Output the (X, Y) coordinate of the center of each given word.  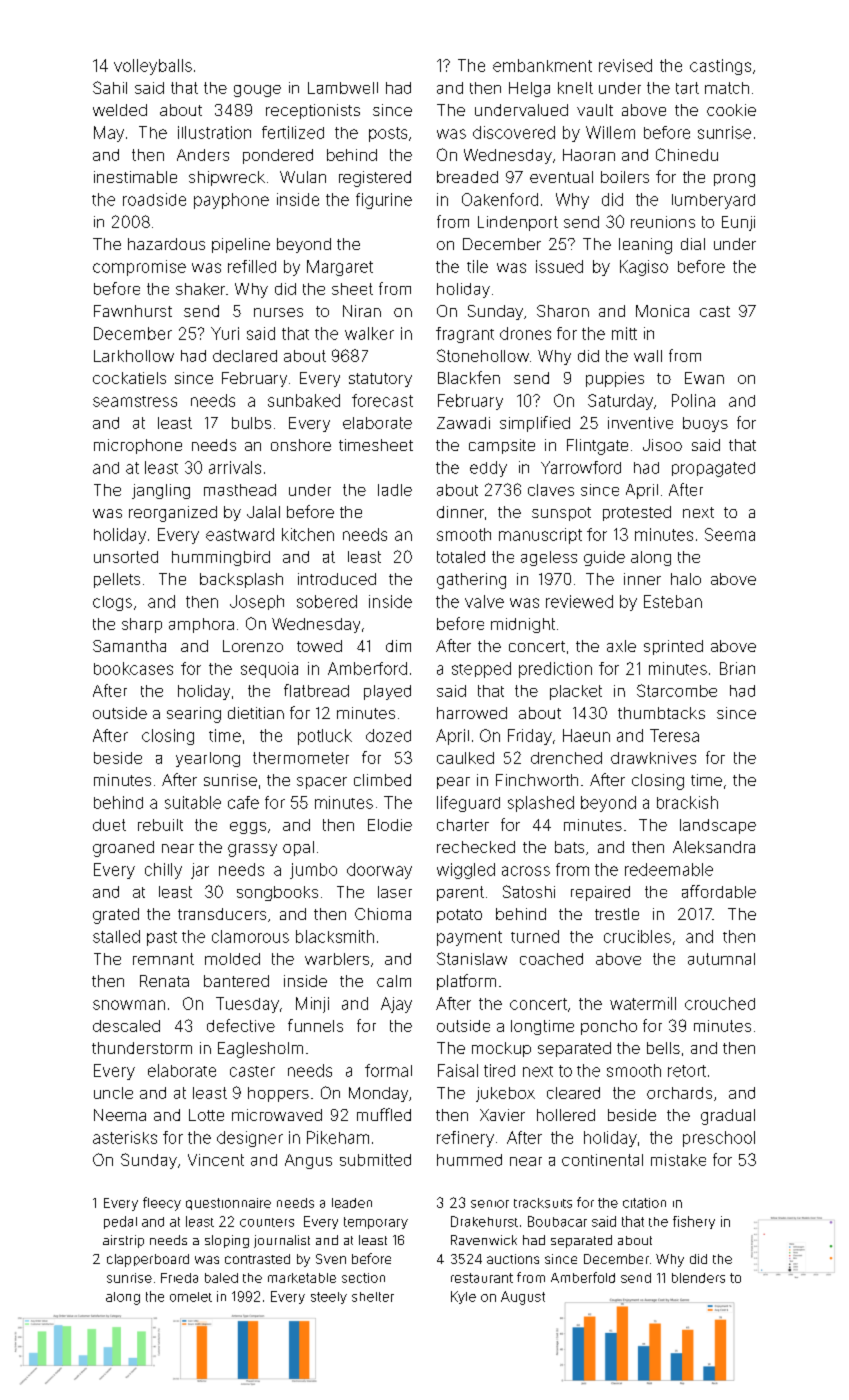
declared (245, 356)
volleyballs (153, 67)
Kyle (463, 1297)
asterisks (125, 1137)
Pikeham (338, 1137)
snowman (129, 1005)
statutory (380, 380)
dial (693, 244)
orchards (679, 1093)
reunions (663, 222)
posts (388, 134)
